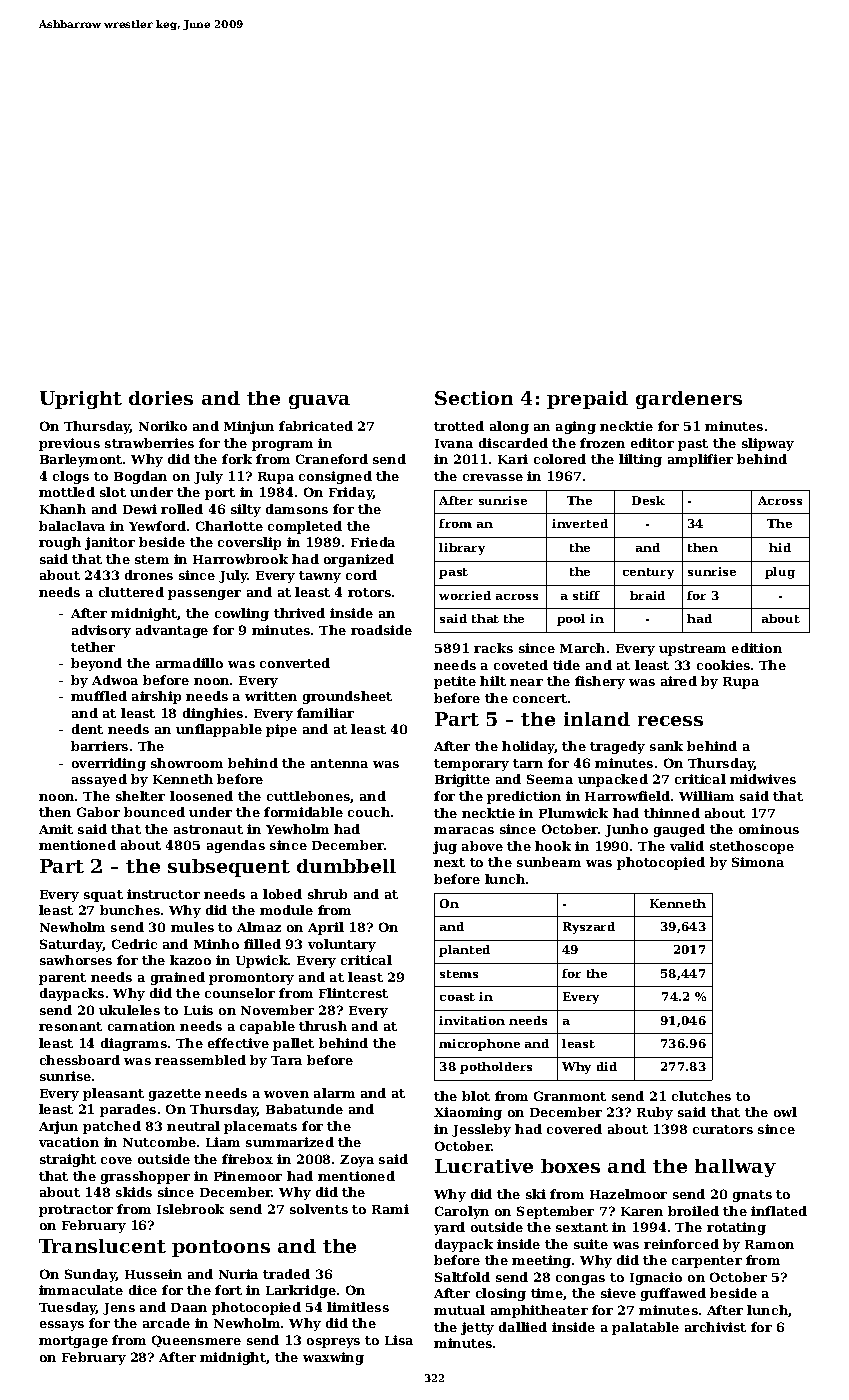 The width and height of the screenshot is (849, 1400). What do you see at coordinates (627, 796) in the screenshot?
I see `Harrowfield` at bounding box center [627, 796].
